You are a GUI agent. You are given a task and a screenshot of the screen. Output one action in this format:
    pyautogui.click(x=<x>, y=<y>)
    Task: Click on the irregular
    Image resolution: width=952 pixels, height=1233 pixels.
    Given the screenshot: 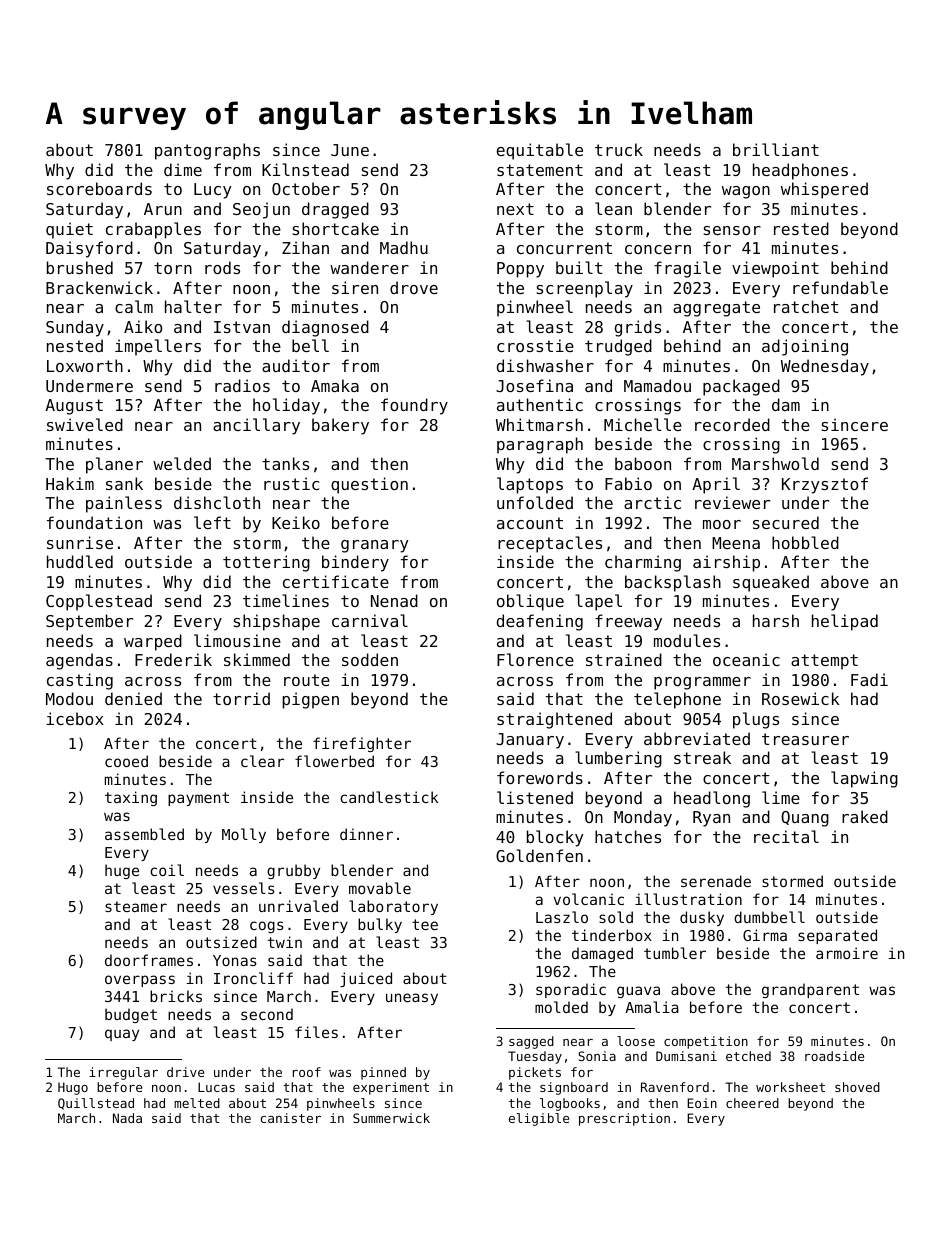 What is the action you would take?
    pyautogui.click(x=123, y=1073)
